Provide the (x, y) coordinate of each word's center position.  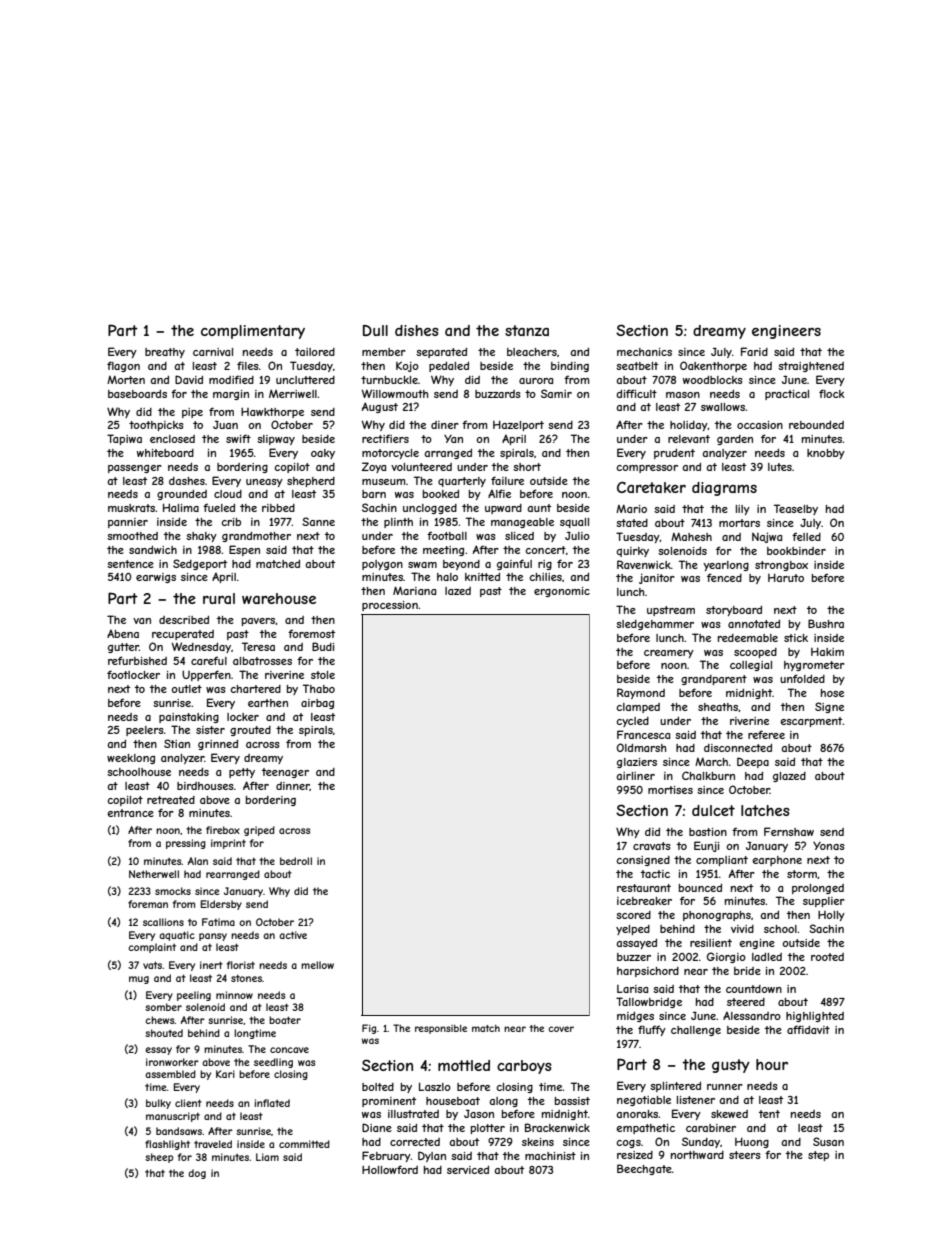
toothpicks (156, 426)
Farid (754, 351)
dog (197, 1174)
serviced (468, 1170)
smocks (173, 891)
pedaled (449, 367)
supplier (824, 902)
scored (633, 915)
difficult (636, 393)
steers (745, 1155)
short (527, 467)
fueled (219, 507)
